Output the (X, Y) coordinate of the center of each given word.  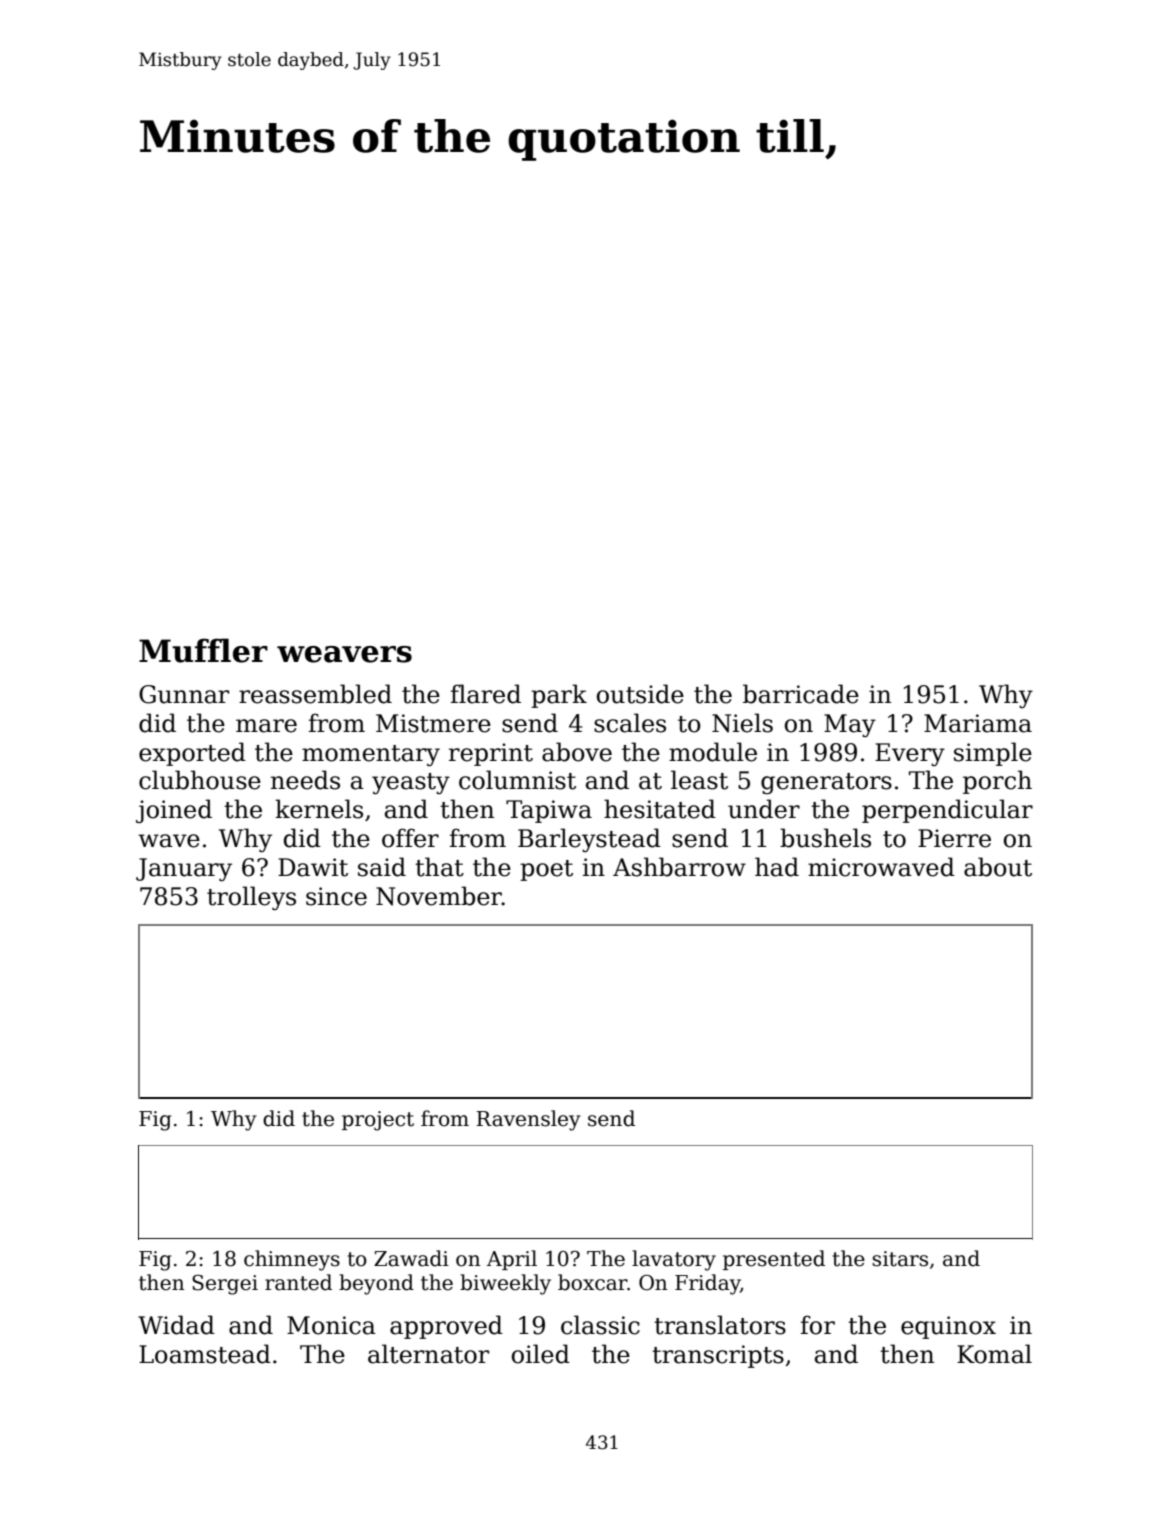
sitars (900, 1259)
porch (997, 782)
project (378, 1121)
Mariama (978, 723)
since (336, 896)
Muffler (203, 650)
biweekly (505, 1284)
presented (774, 1260)
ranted (298, 1282)
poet (546, 870)
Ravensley (528, 1120)
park (559, 696)
